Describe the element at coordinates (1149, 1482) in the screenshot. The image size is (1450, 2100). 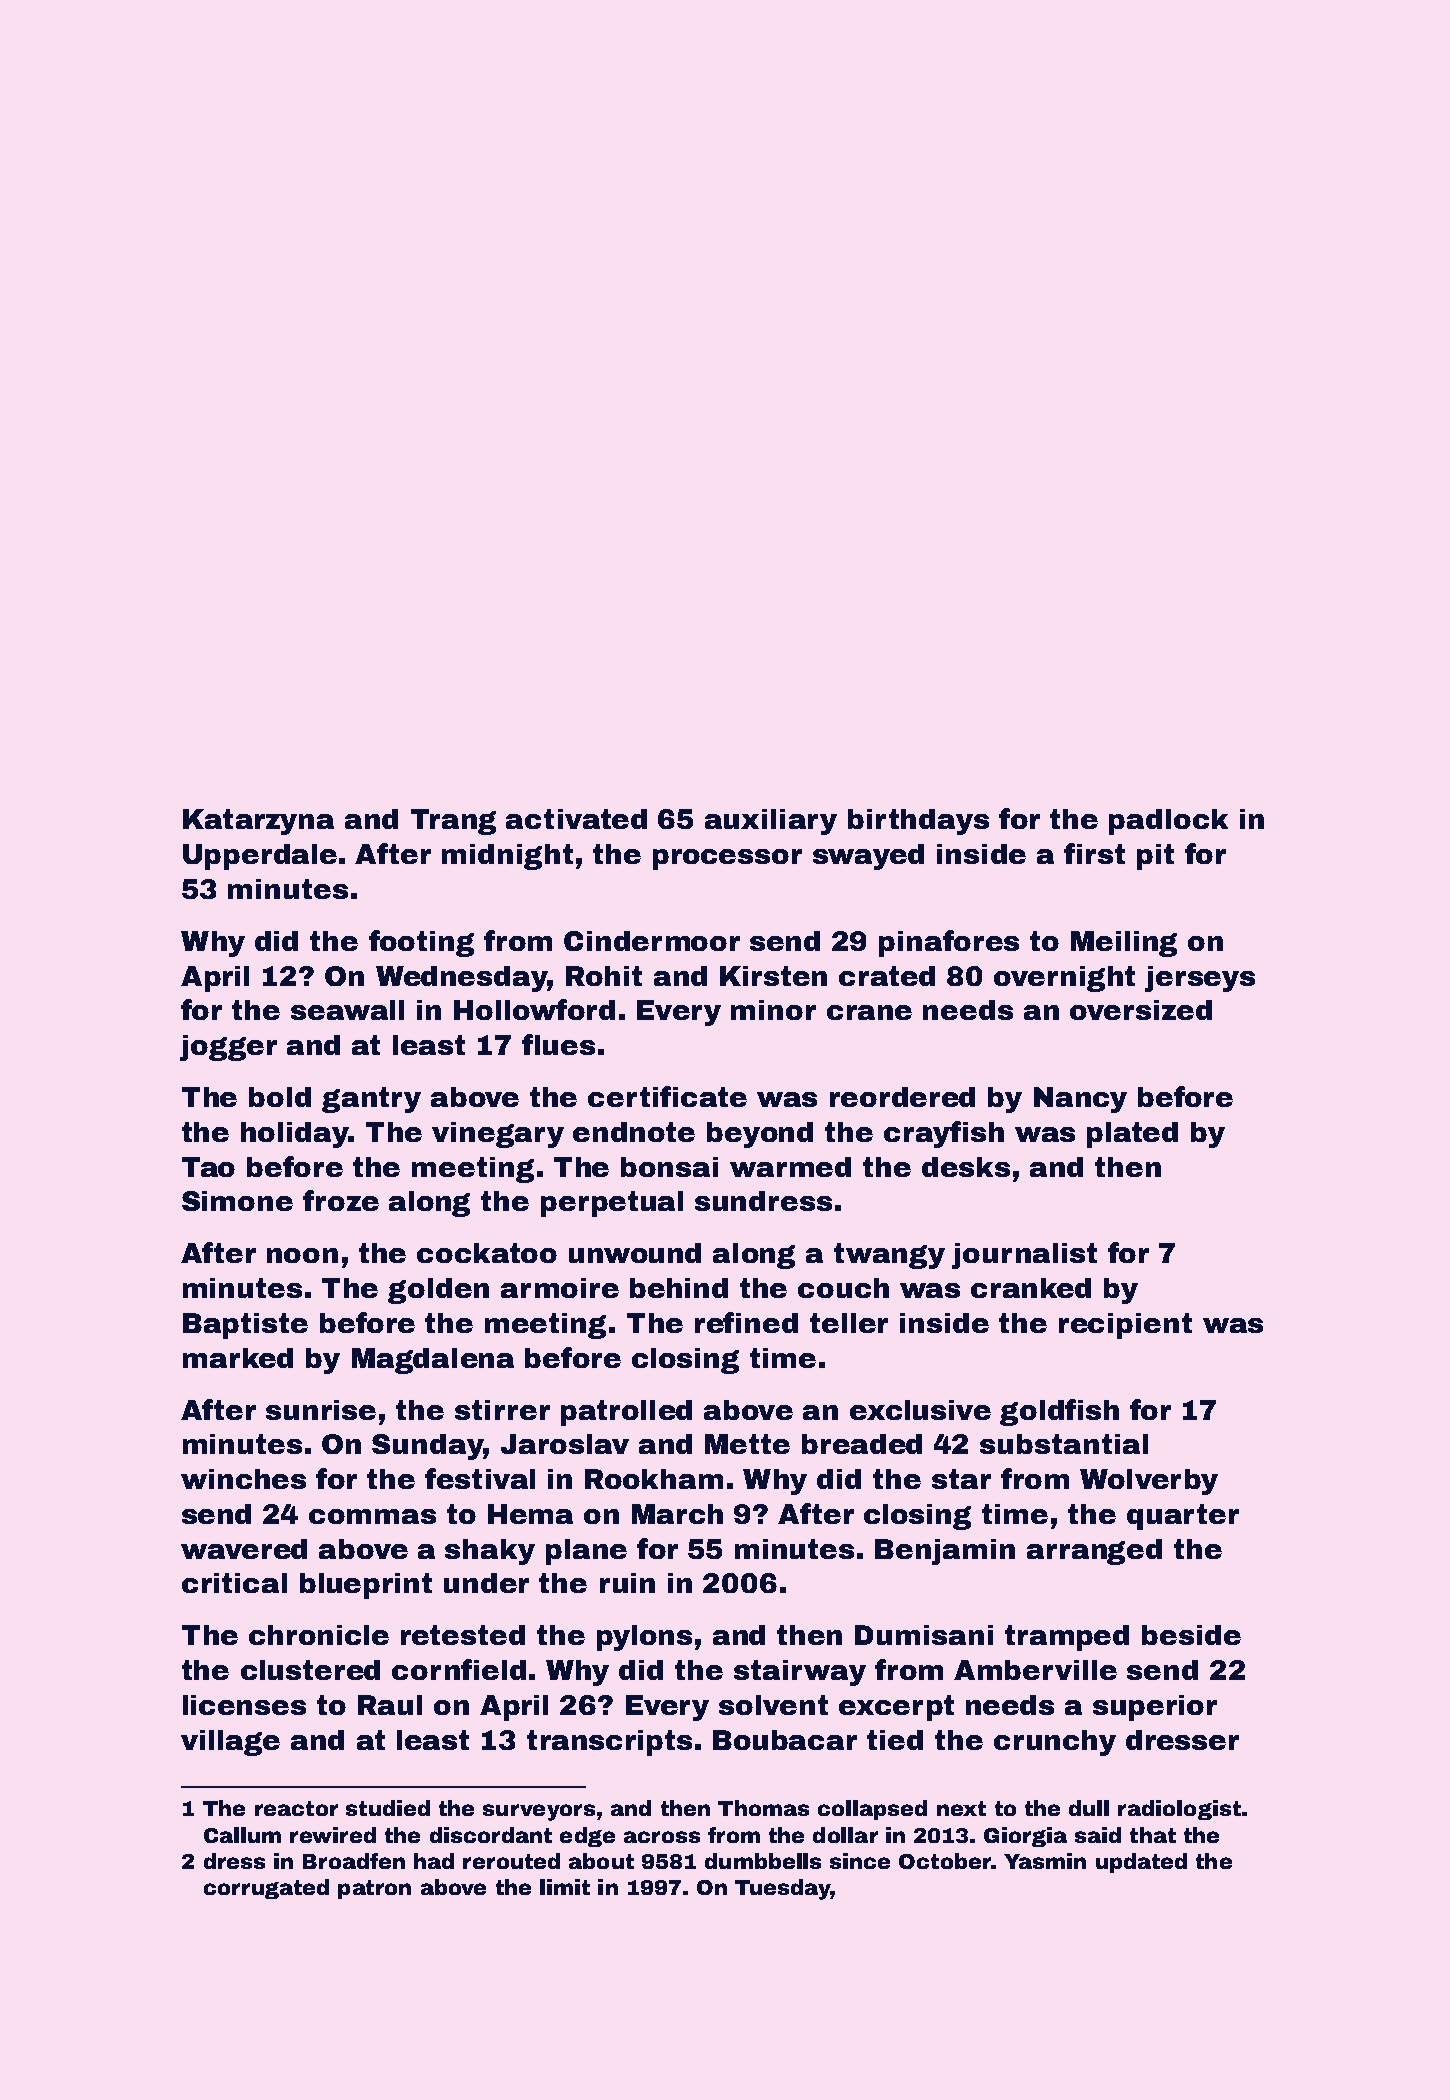
I see `Wolverby` at that location.
